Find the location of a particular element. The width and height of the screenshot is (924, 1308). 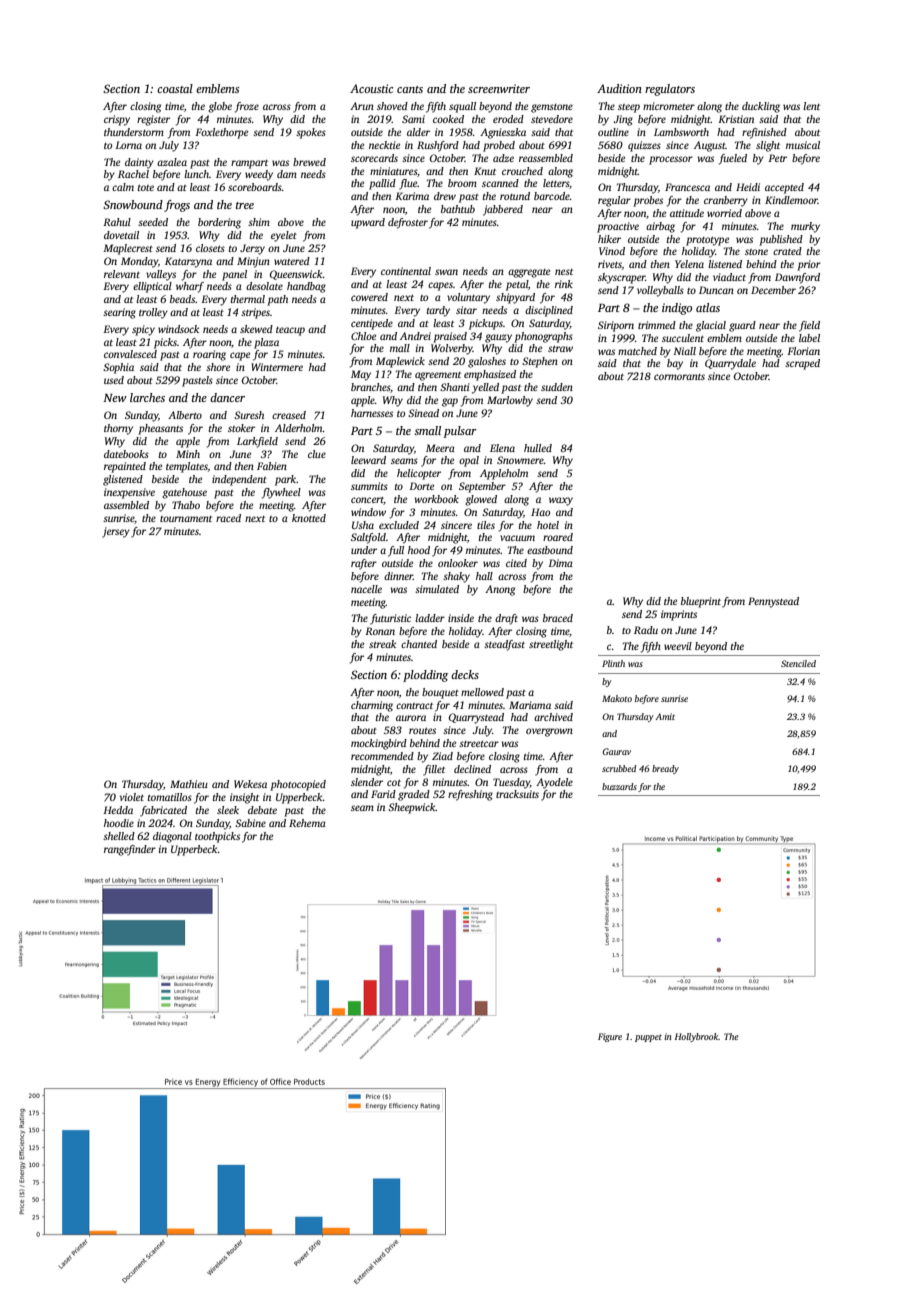

chanted is located at coordinates (419, 644).
